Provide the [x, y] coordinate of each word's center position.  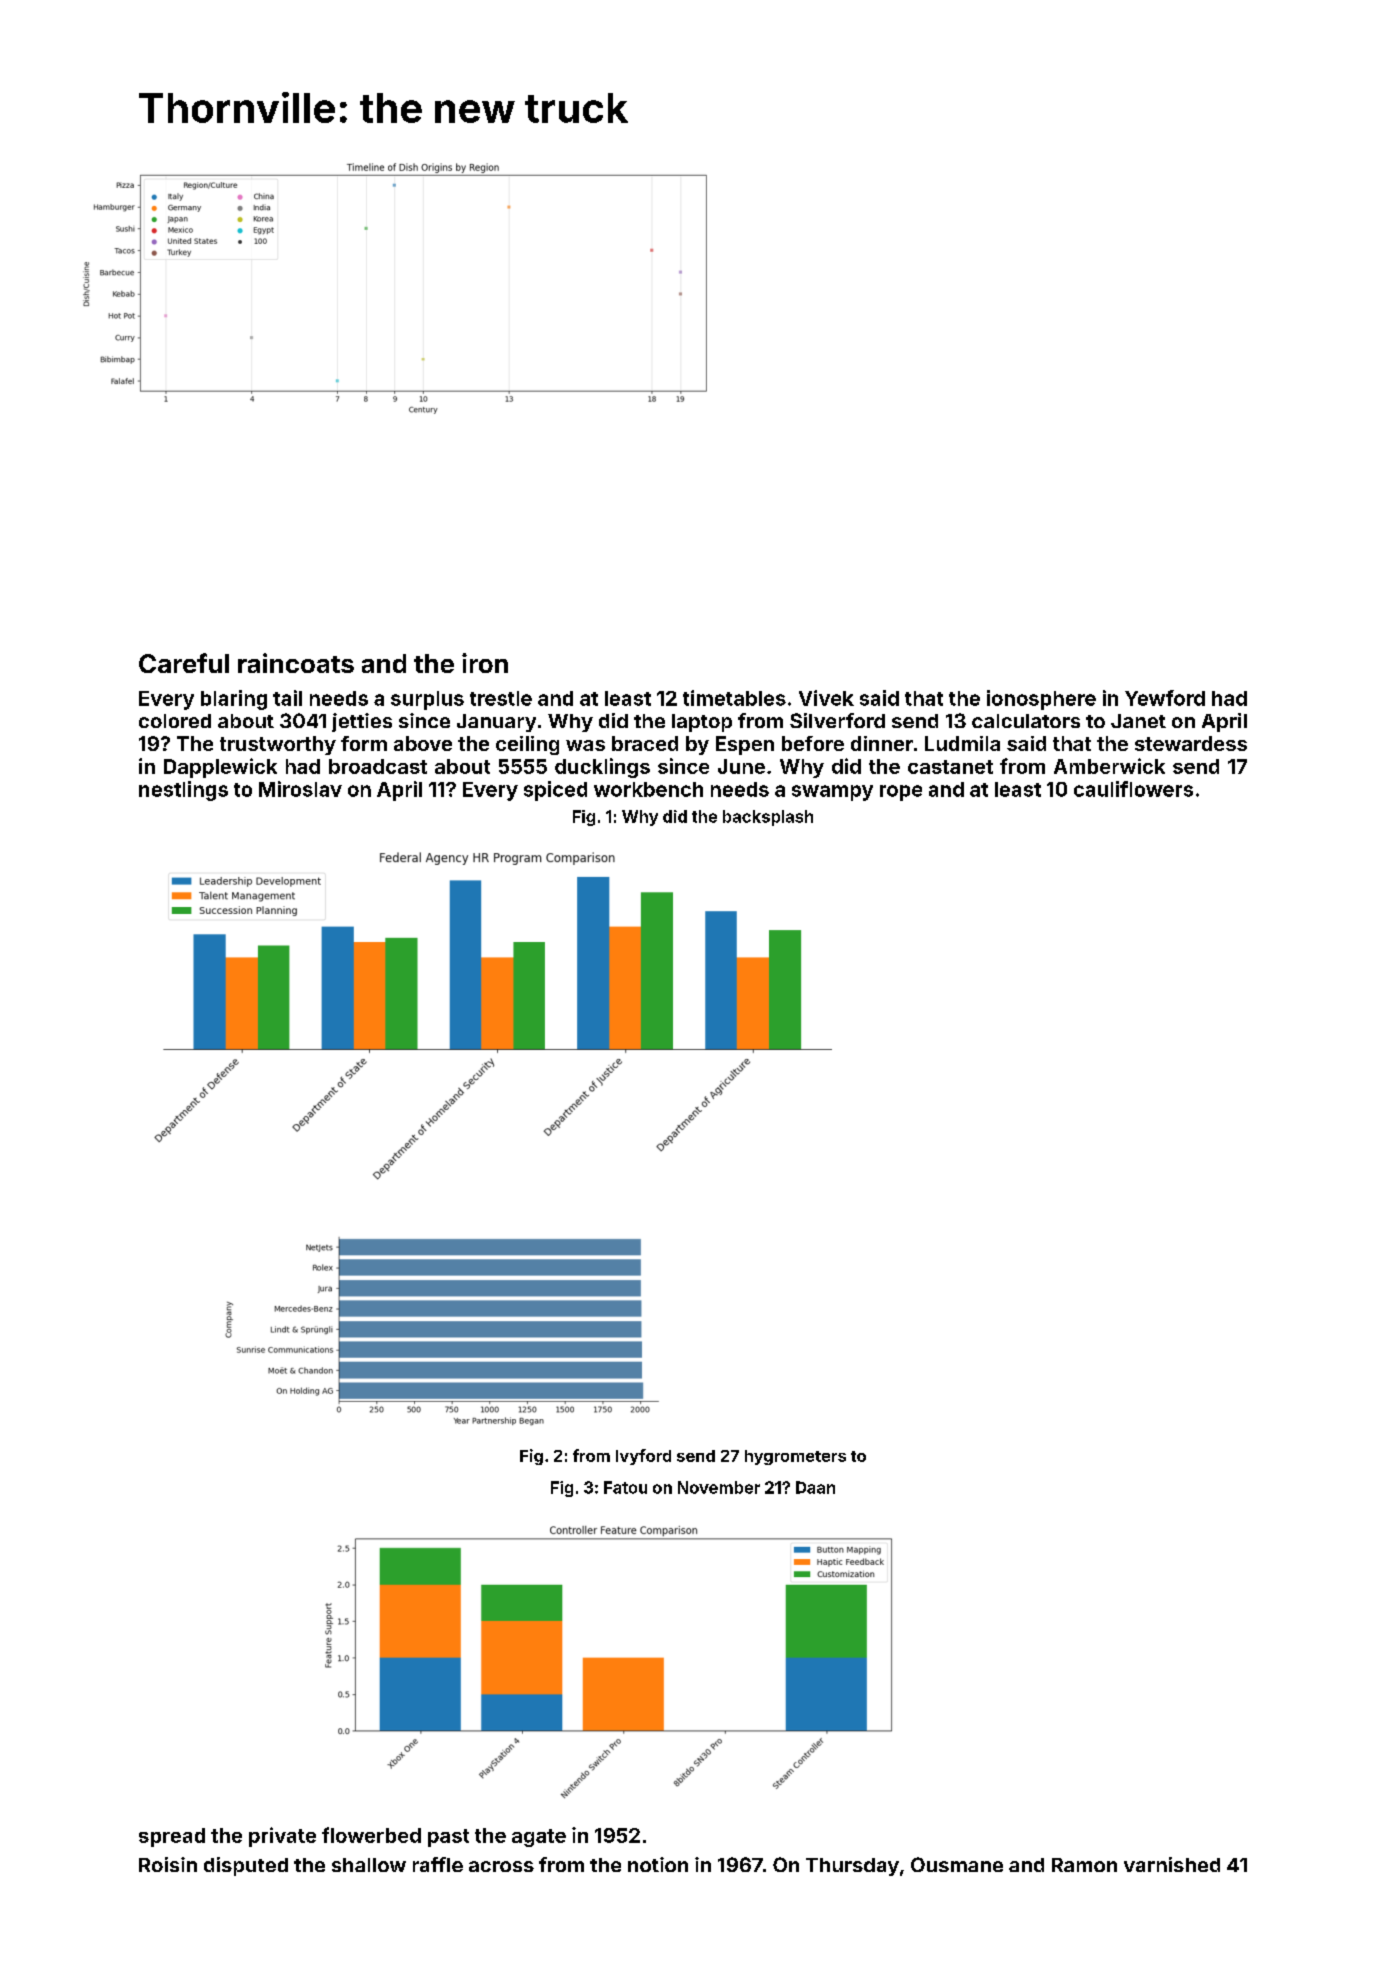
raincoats [296, 663]
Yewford [1165, 698]
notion [658, 1864]
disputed [246, 1866]
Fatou [625, 1487]
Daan [815, 1487]
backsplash [768, 818]
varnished [1172, 1864]
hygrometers [795, 1457]
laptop [702, 723]
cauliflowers [1133, 789]
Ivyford [643, 1457]
